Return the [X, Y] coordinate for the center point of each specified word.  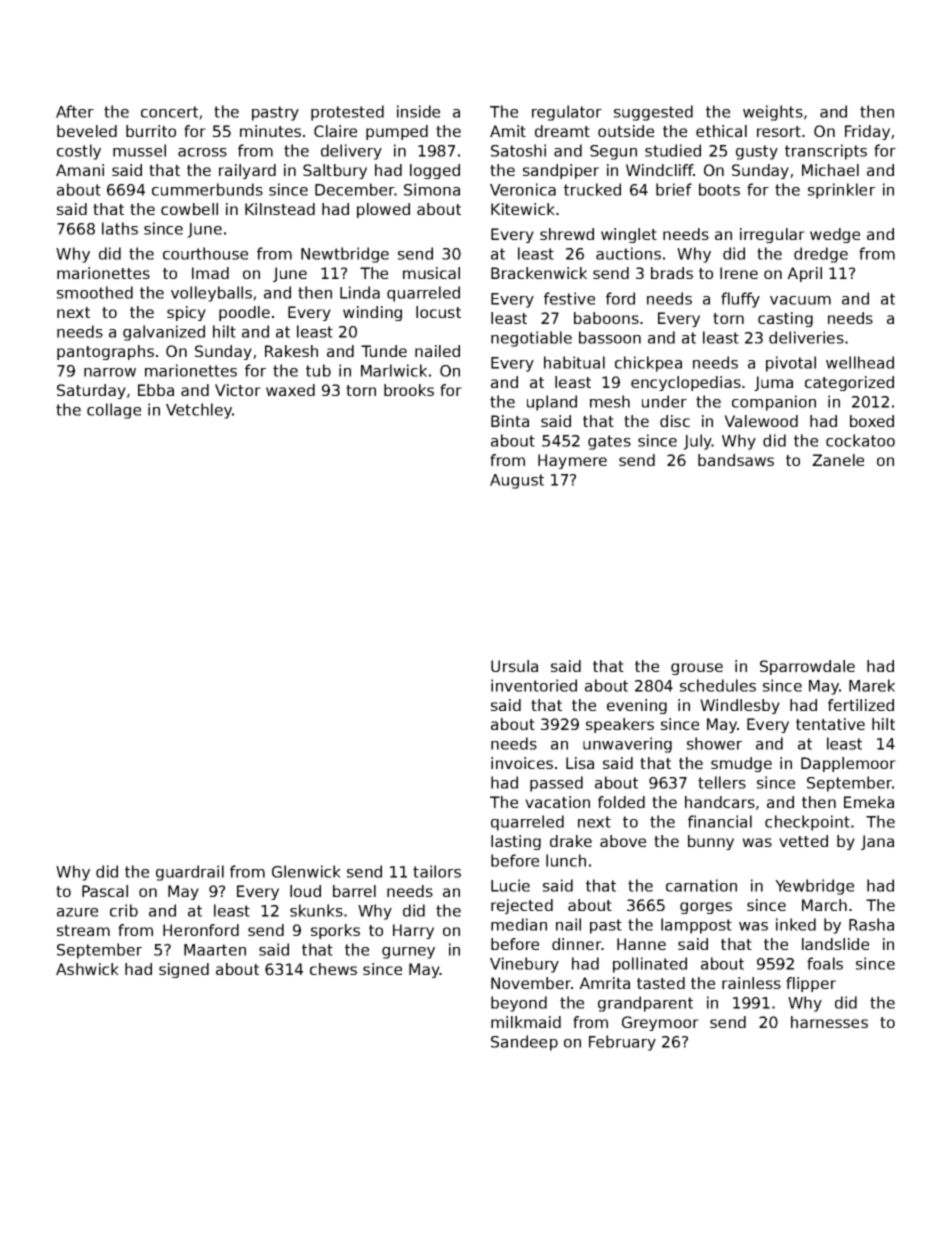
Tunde [384, 351]
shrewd [567, 234]
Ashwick [87, 969]
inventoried [534, 685]
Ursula [514, 666]
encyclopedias [686, 383]
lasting [516, 842]
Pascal [105, 891]
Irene [739, 273]
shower [714, 743]
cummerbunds [207, 189]
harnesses [829, 1022]
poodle [244, 313]
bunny [711, 842]
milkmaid [526, 1022]
